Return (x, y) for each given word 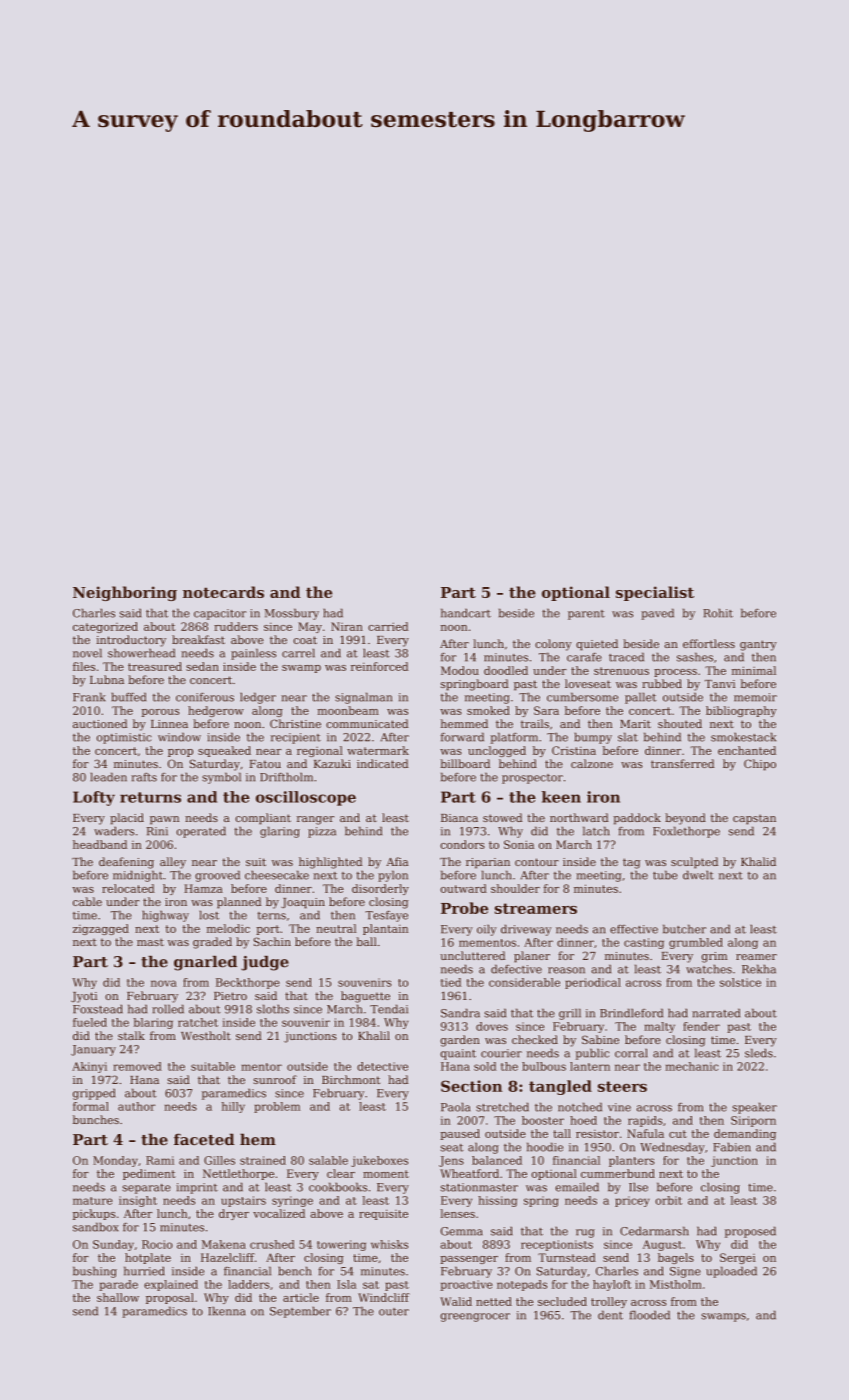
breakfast (198, 639)
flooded (649, 1315)
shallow (118, 1297)
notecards (223, 592)
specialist (655, 593)
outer (394, 1312)
